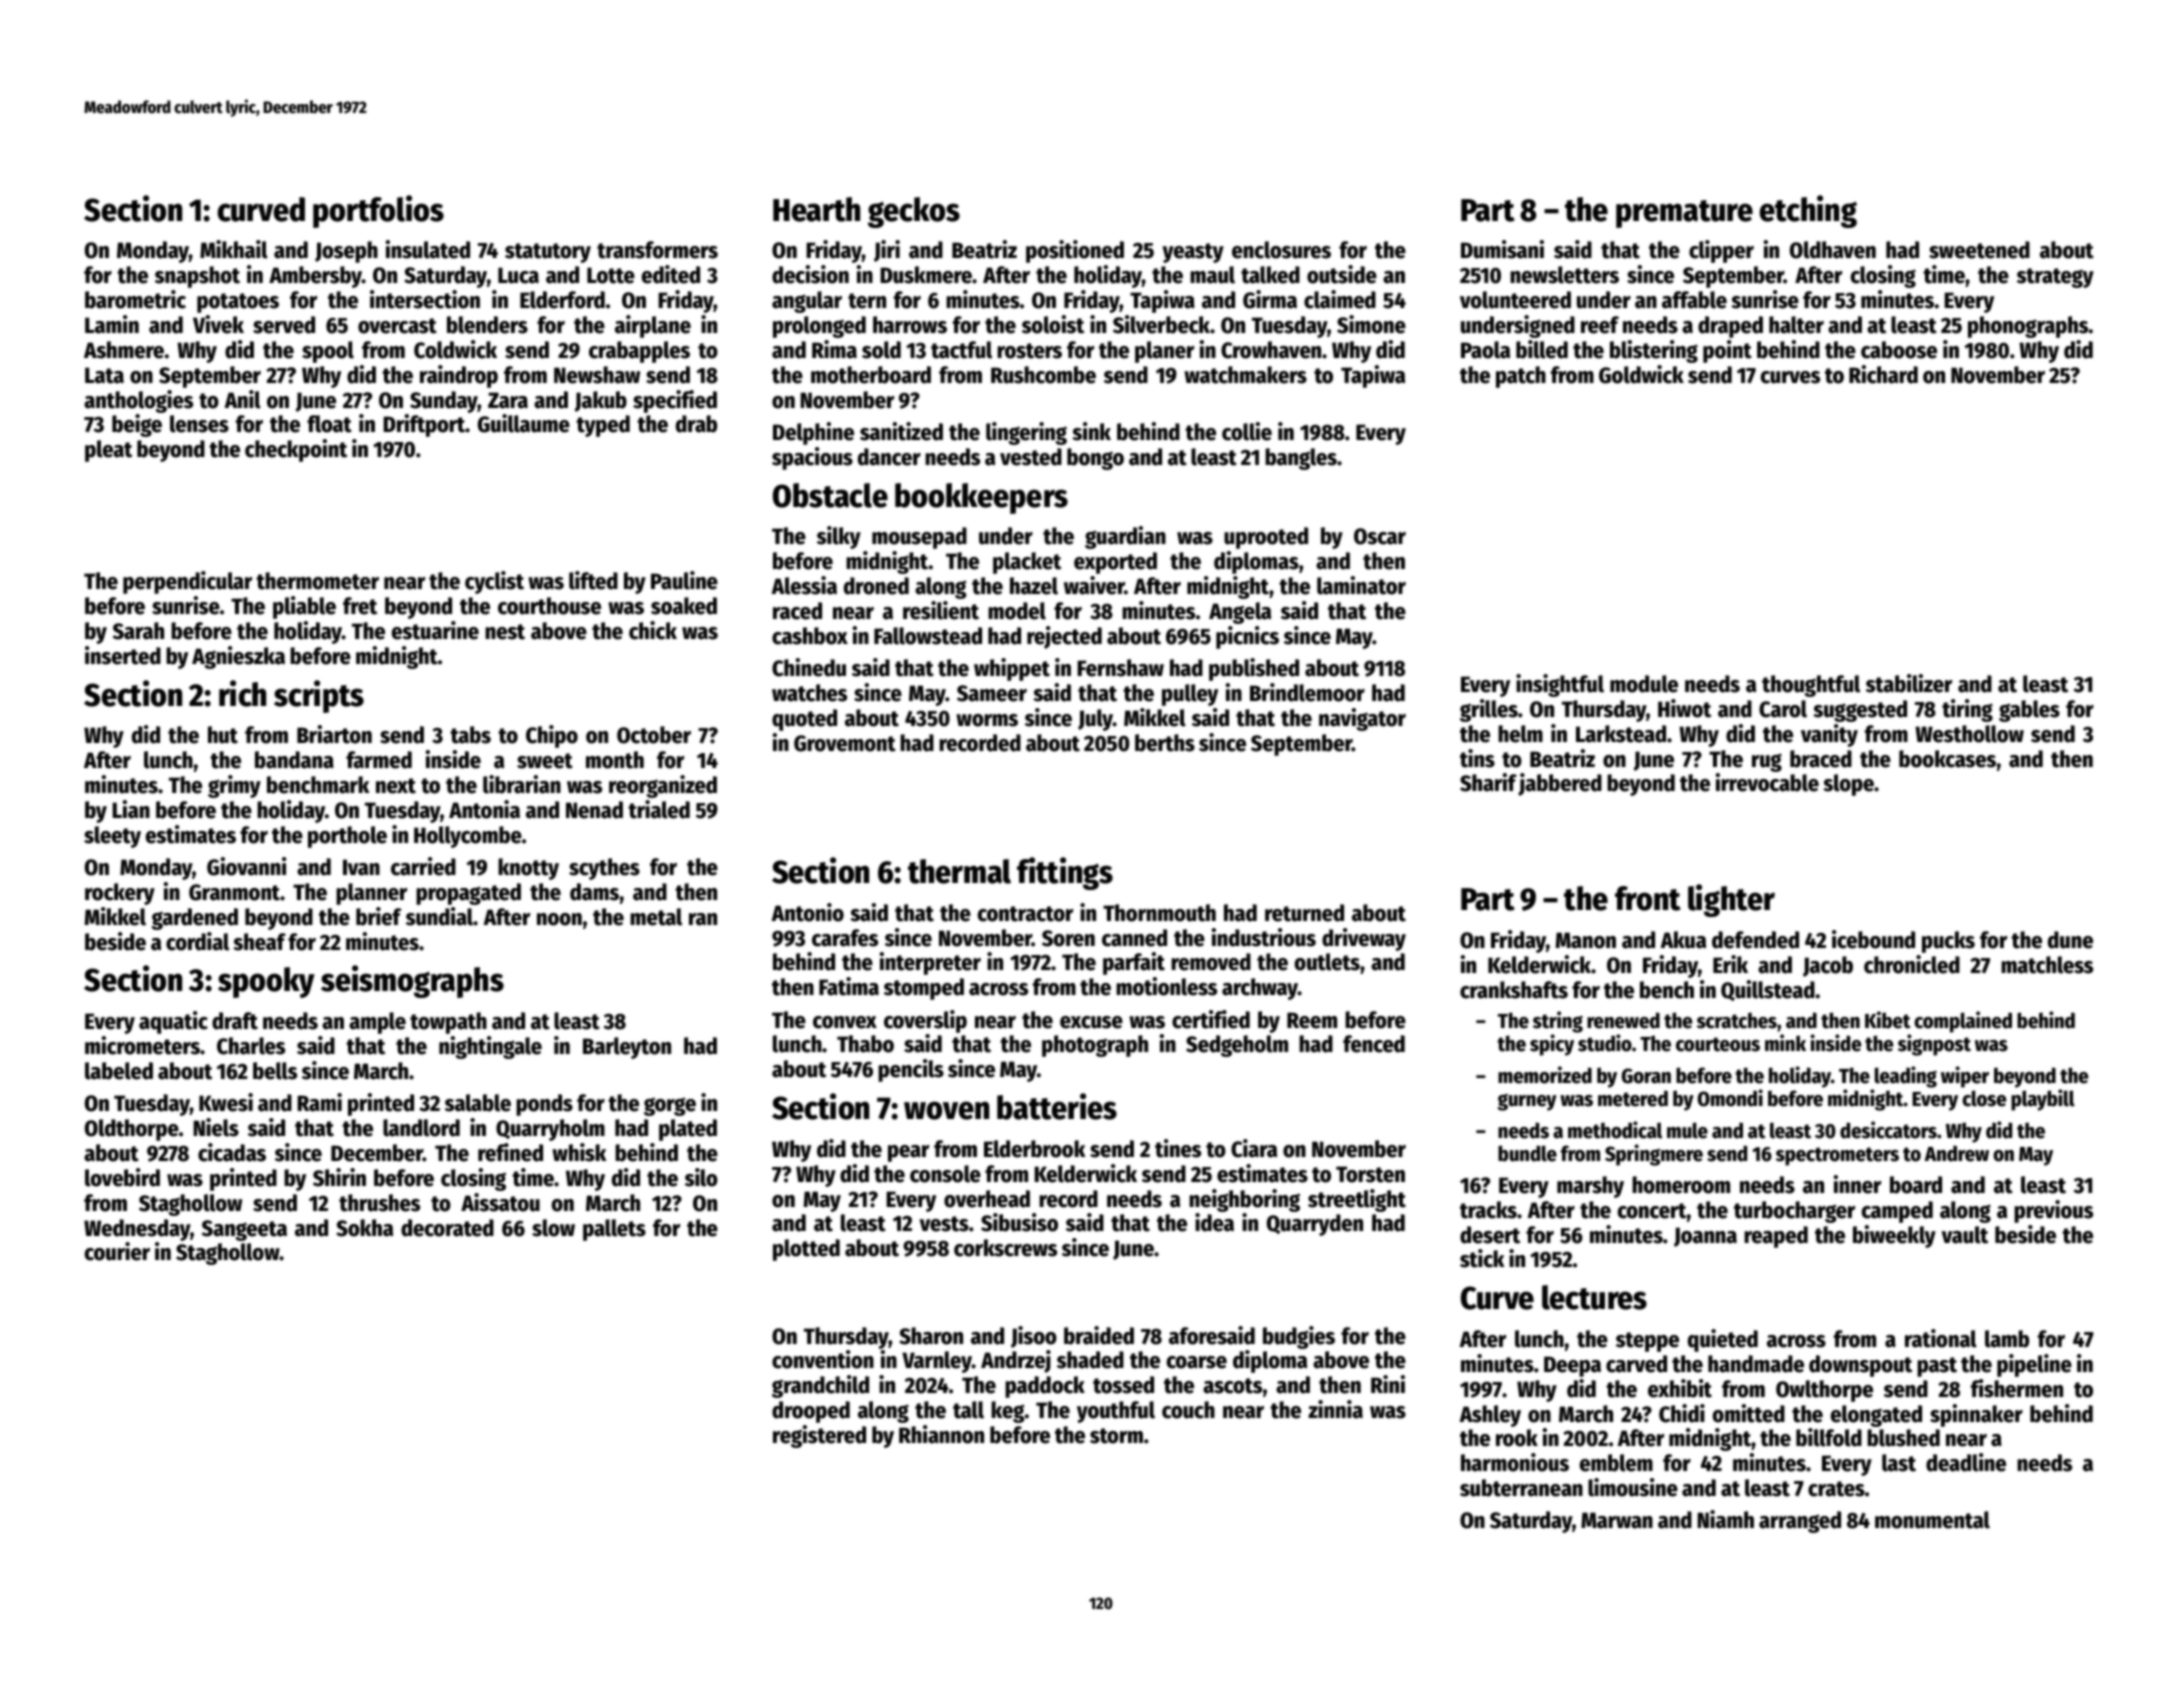 The width and height of the screenshot is (2178, 1683). I want to click on dams, so click(594, 892).
